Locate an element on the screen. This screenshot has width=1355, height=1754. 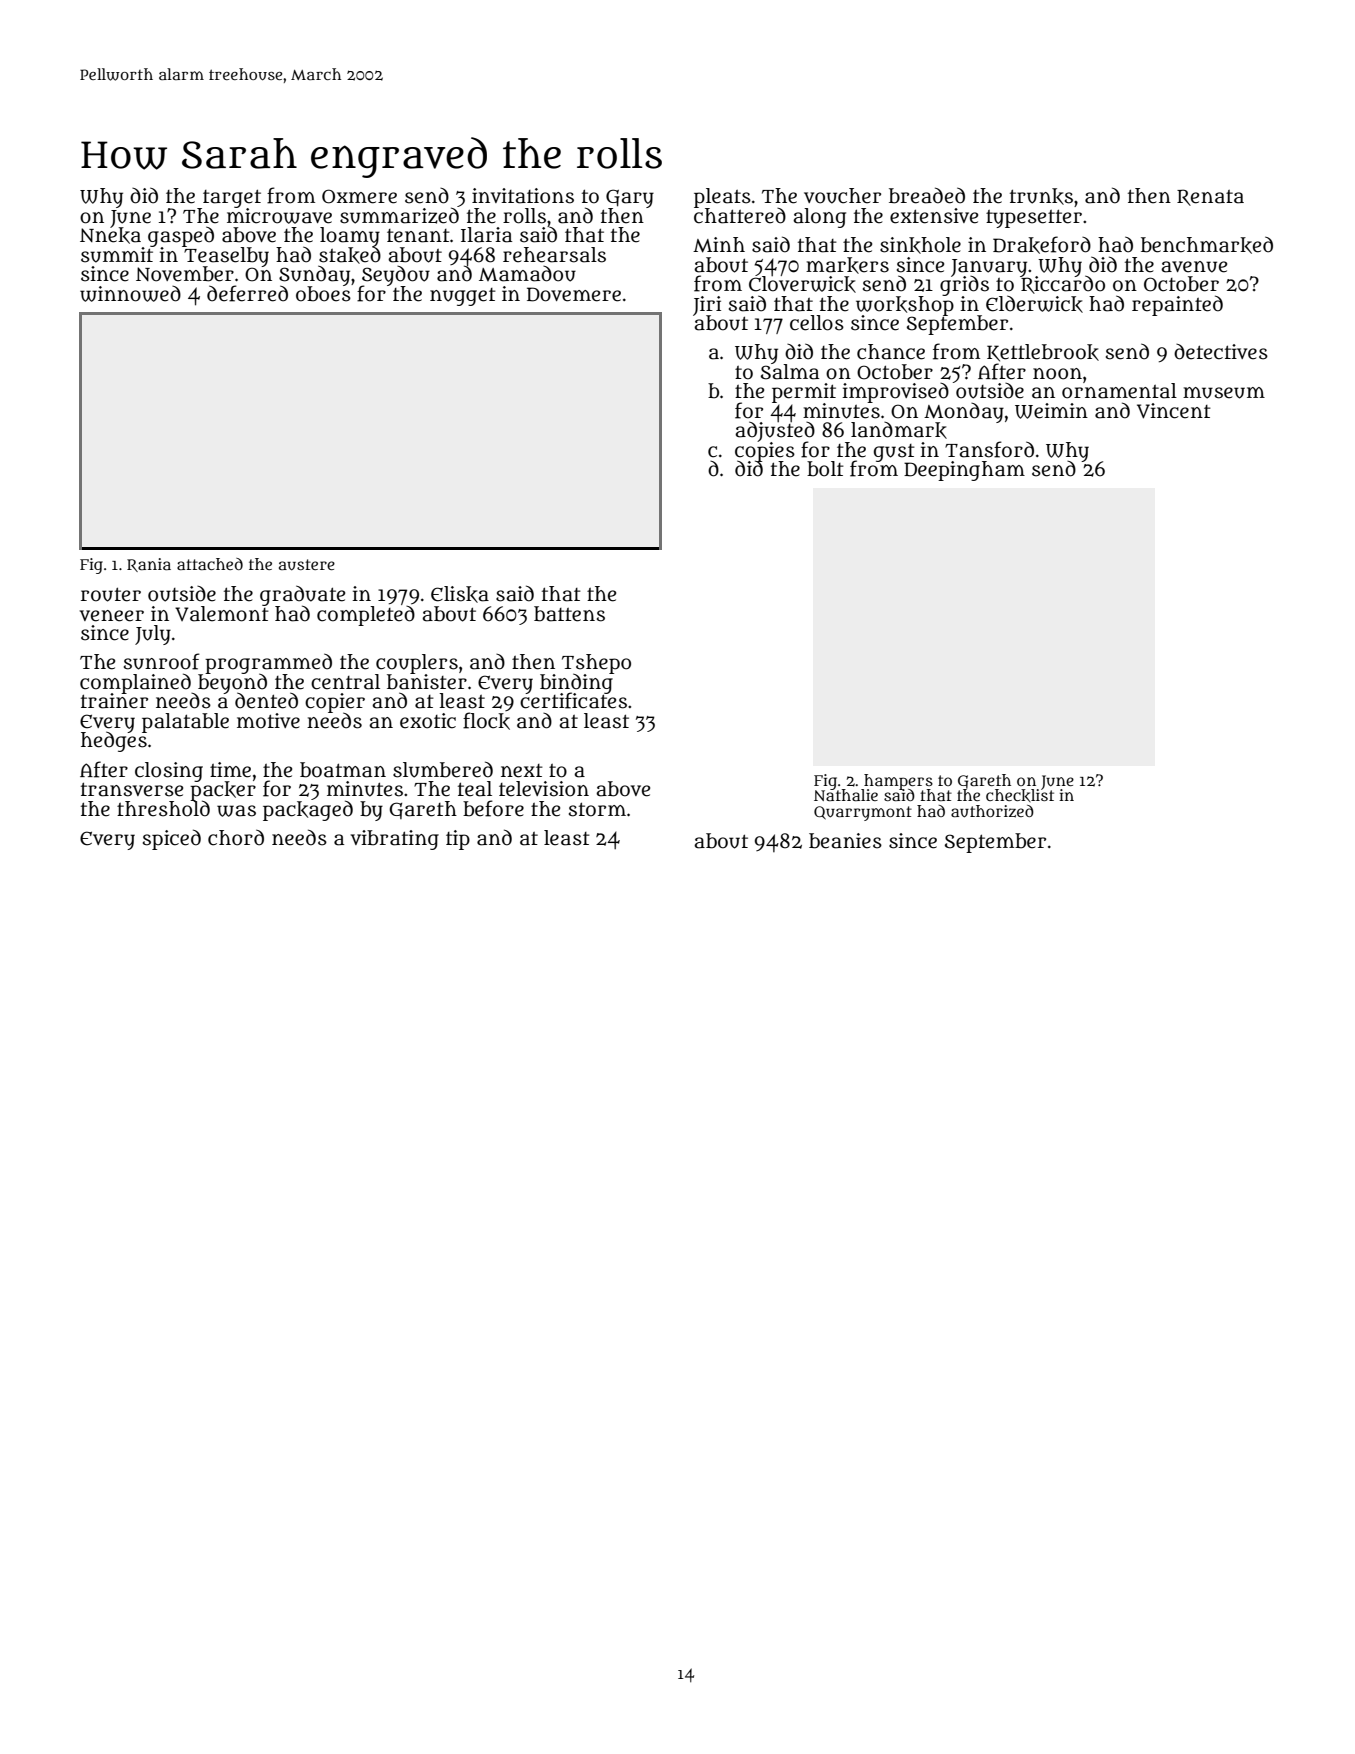
chord is located at coordinates (236, 837).
